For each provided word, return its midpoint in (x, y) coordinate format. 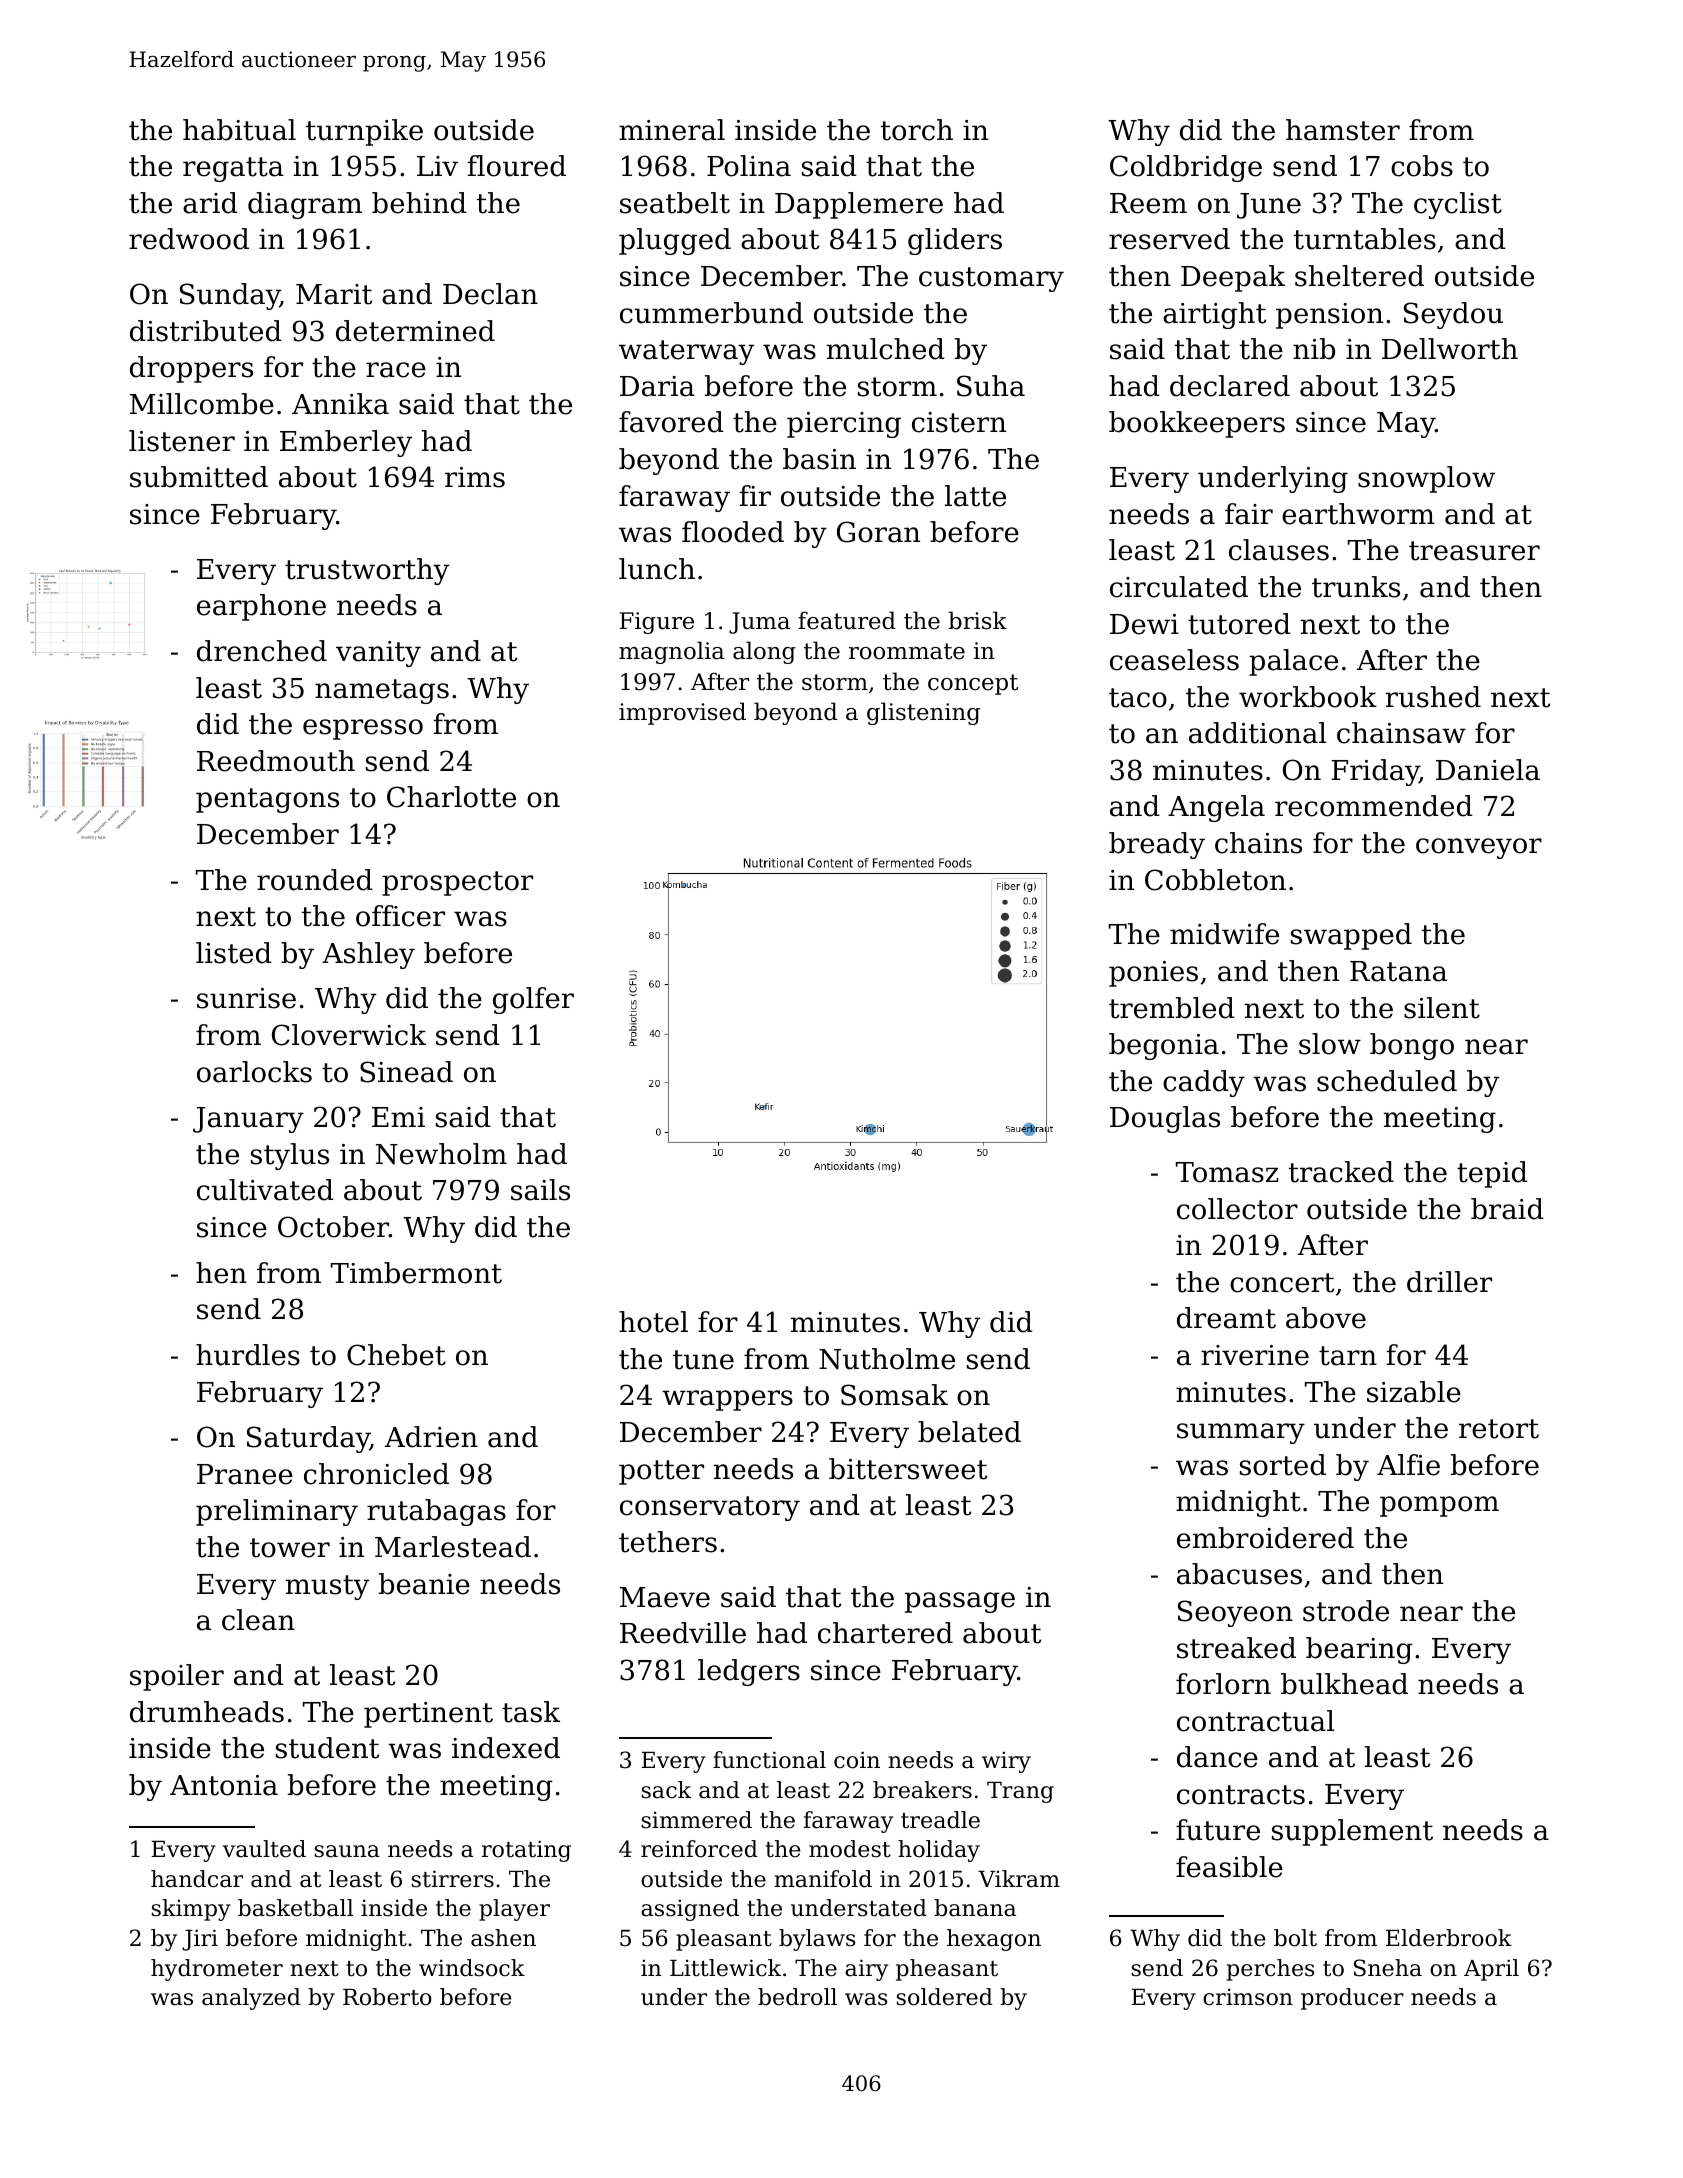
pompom (1439, 1506)
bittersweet (908, 1469)
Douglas (1165, 1119)
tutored (1239, 624)
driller (1449, 1282)
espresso (363, 729)
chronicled (376, 1474)
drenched (262, 651)
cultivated (265, 1190)
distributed (206, 331)
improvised (682, 713)
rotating (526, 1851)
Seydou (1453, 315)
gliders (955, 241)
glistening (923, 713)
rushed (1433, 697)
